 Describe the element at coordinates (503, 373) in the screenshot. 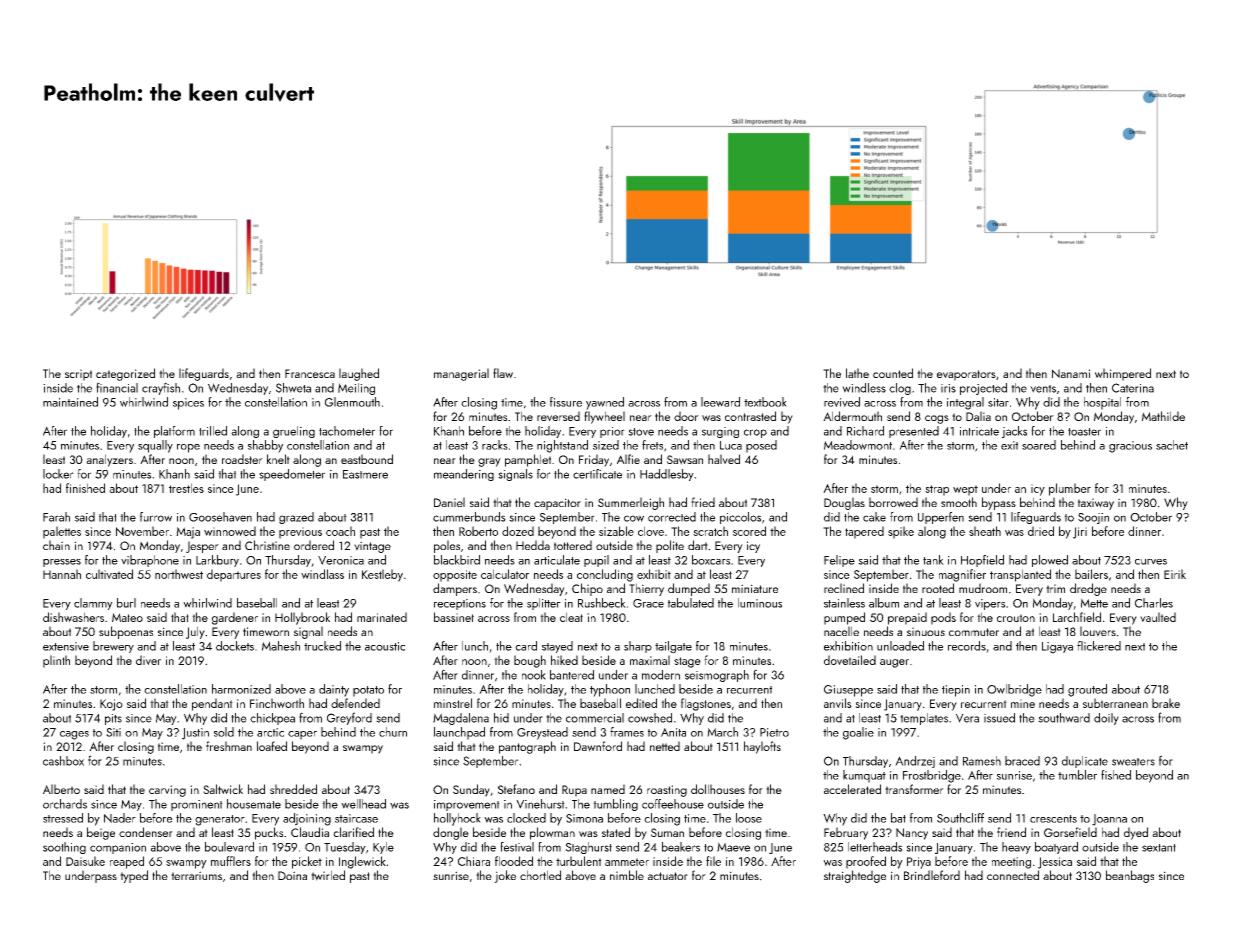

I see `flaw` at that location.
